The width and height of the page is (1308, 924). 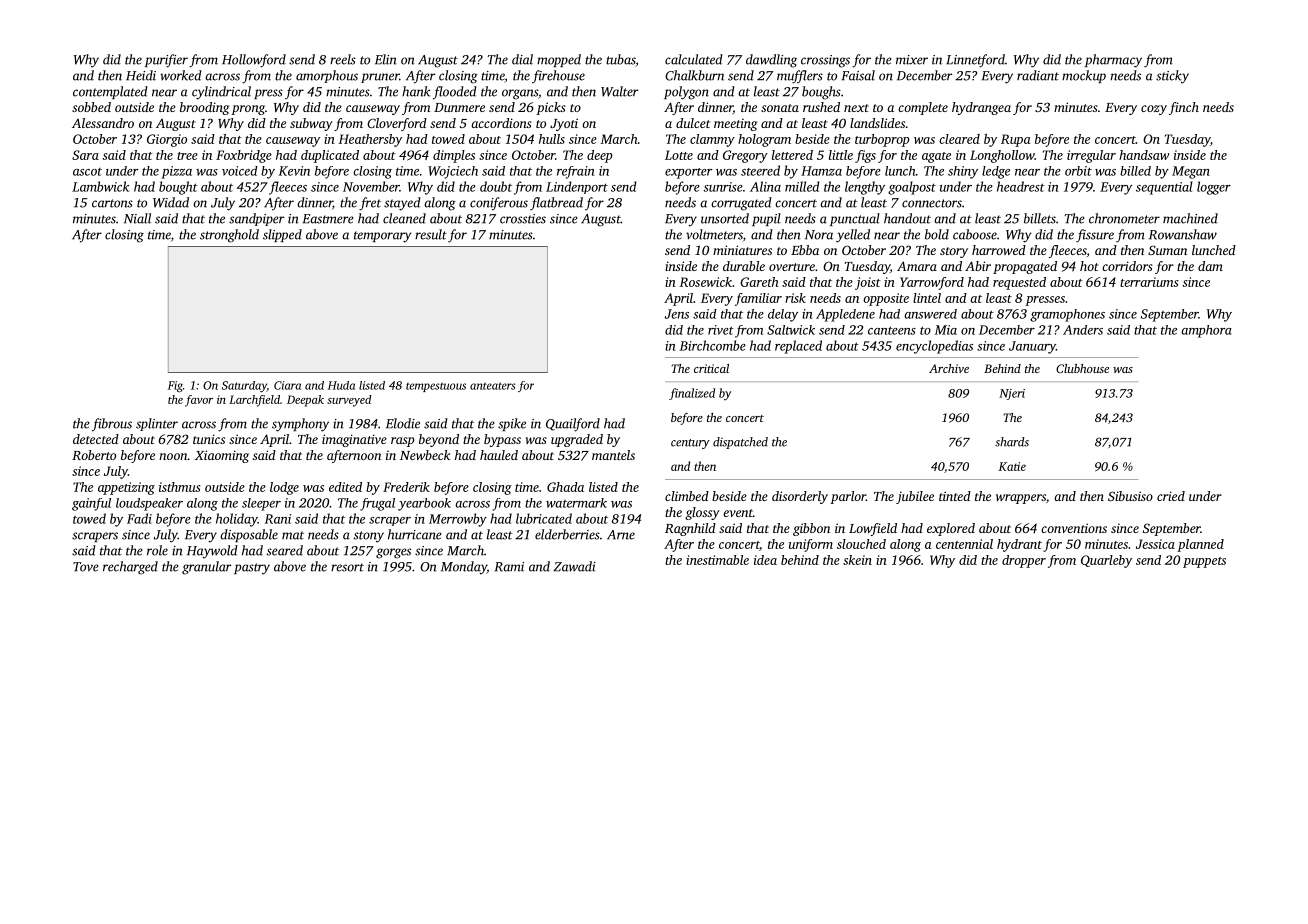 I want to click on idea, so click(x=765, y=560).
